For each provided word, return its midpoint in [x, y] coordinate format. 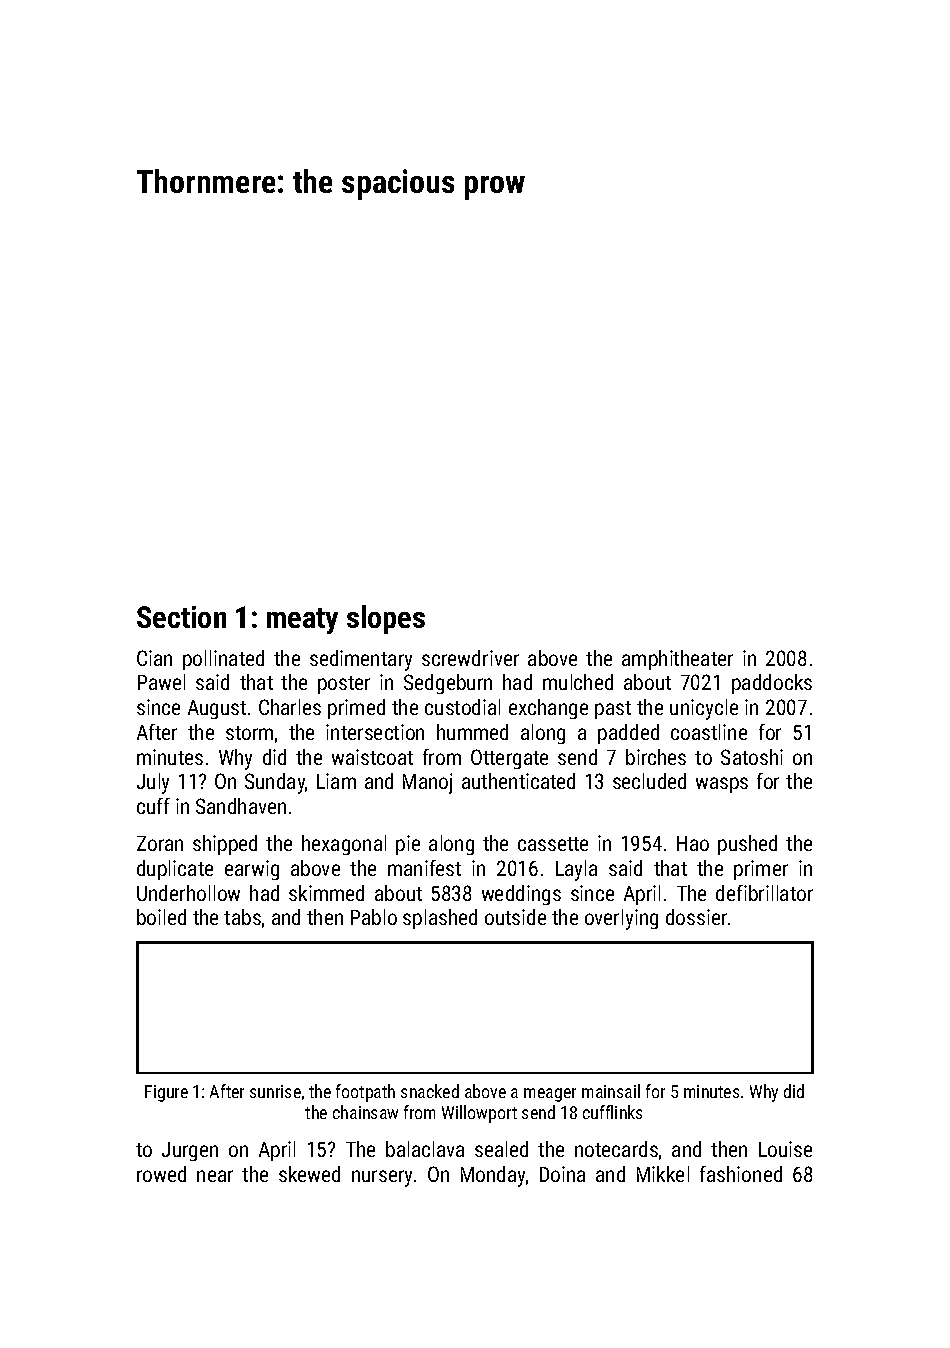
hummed [472, 732]
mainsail [611, 1091]
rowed [161, 1174]
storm [249, 733]
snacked [430, 1091]
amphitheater [677, 660]
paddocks [772, 684]
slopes [386, 619]
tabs [242, 917]
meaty [302, 621]
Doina [562, 1174]
